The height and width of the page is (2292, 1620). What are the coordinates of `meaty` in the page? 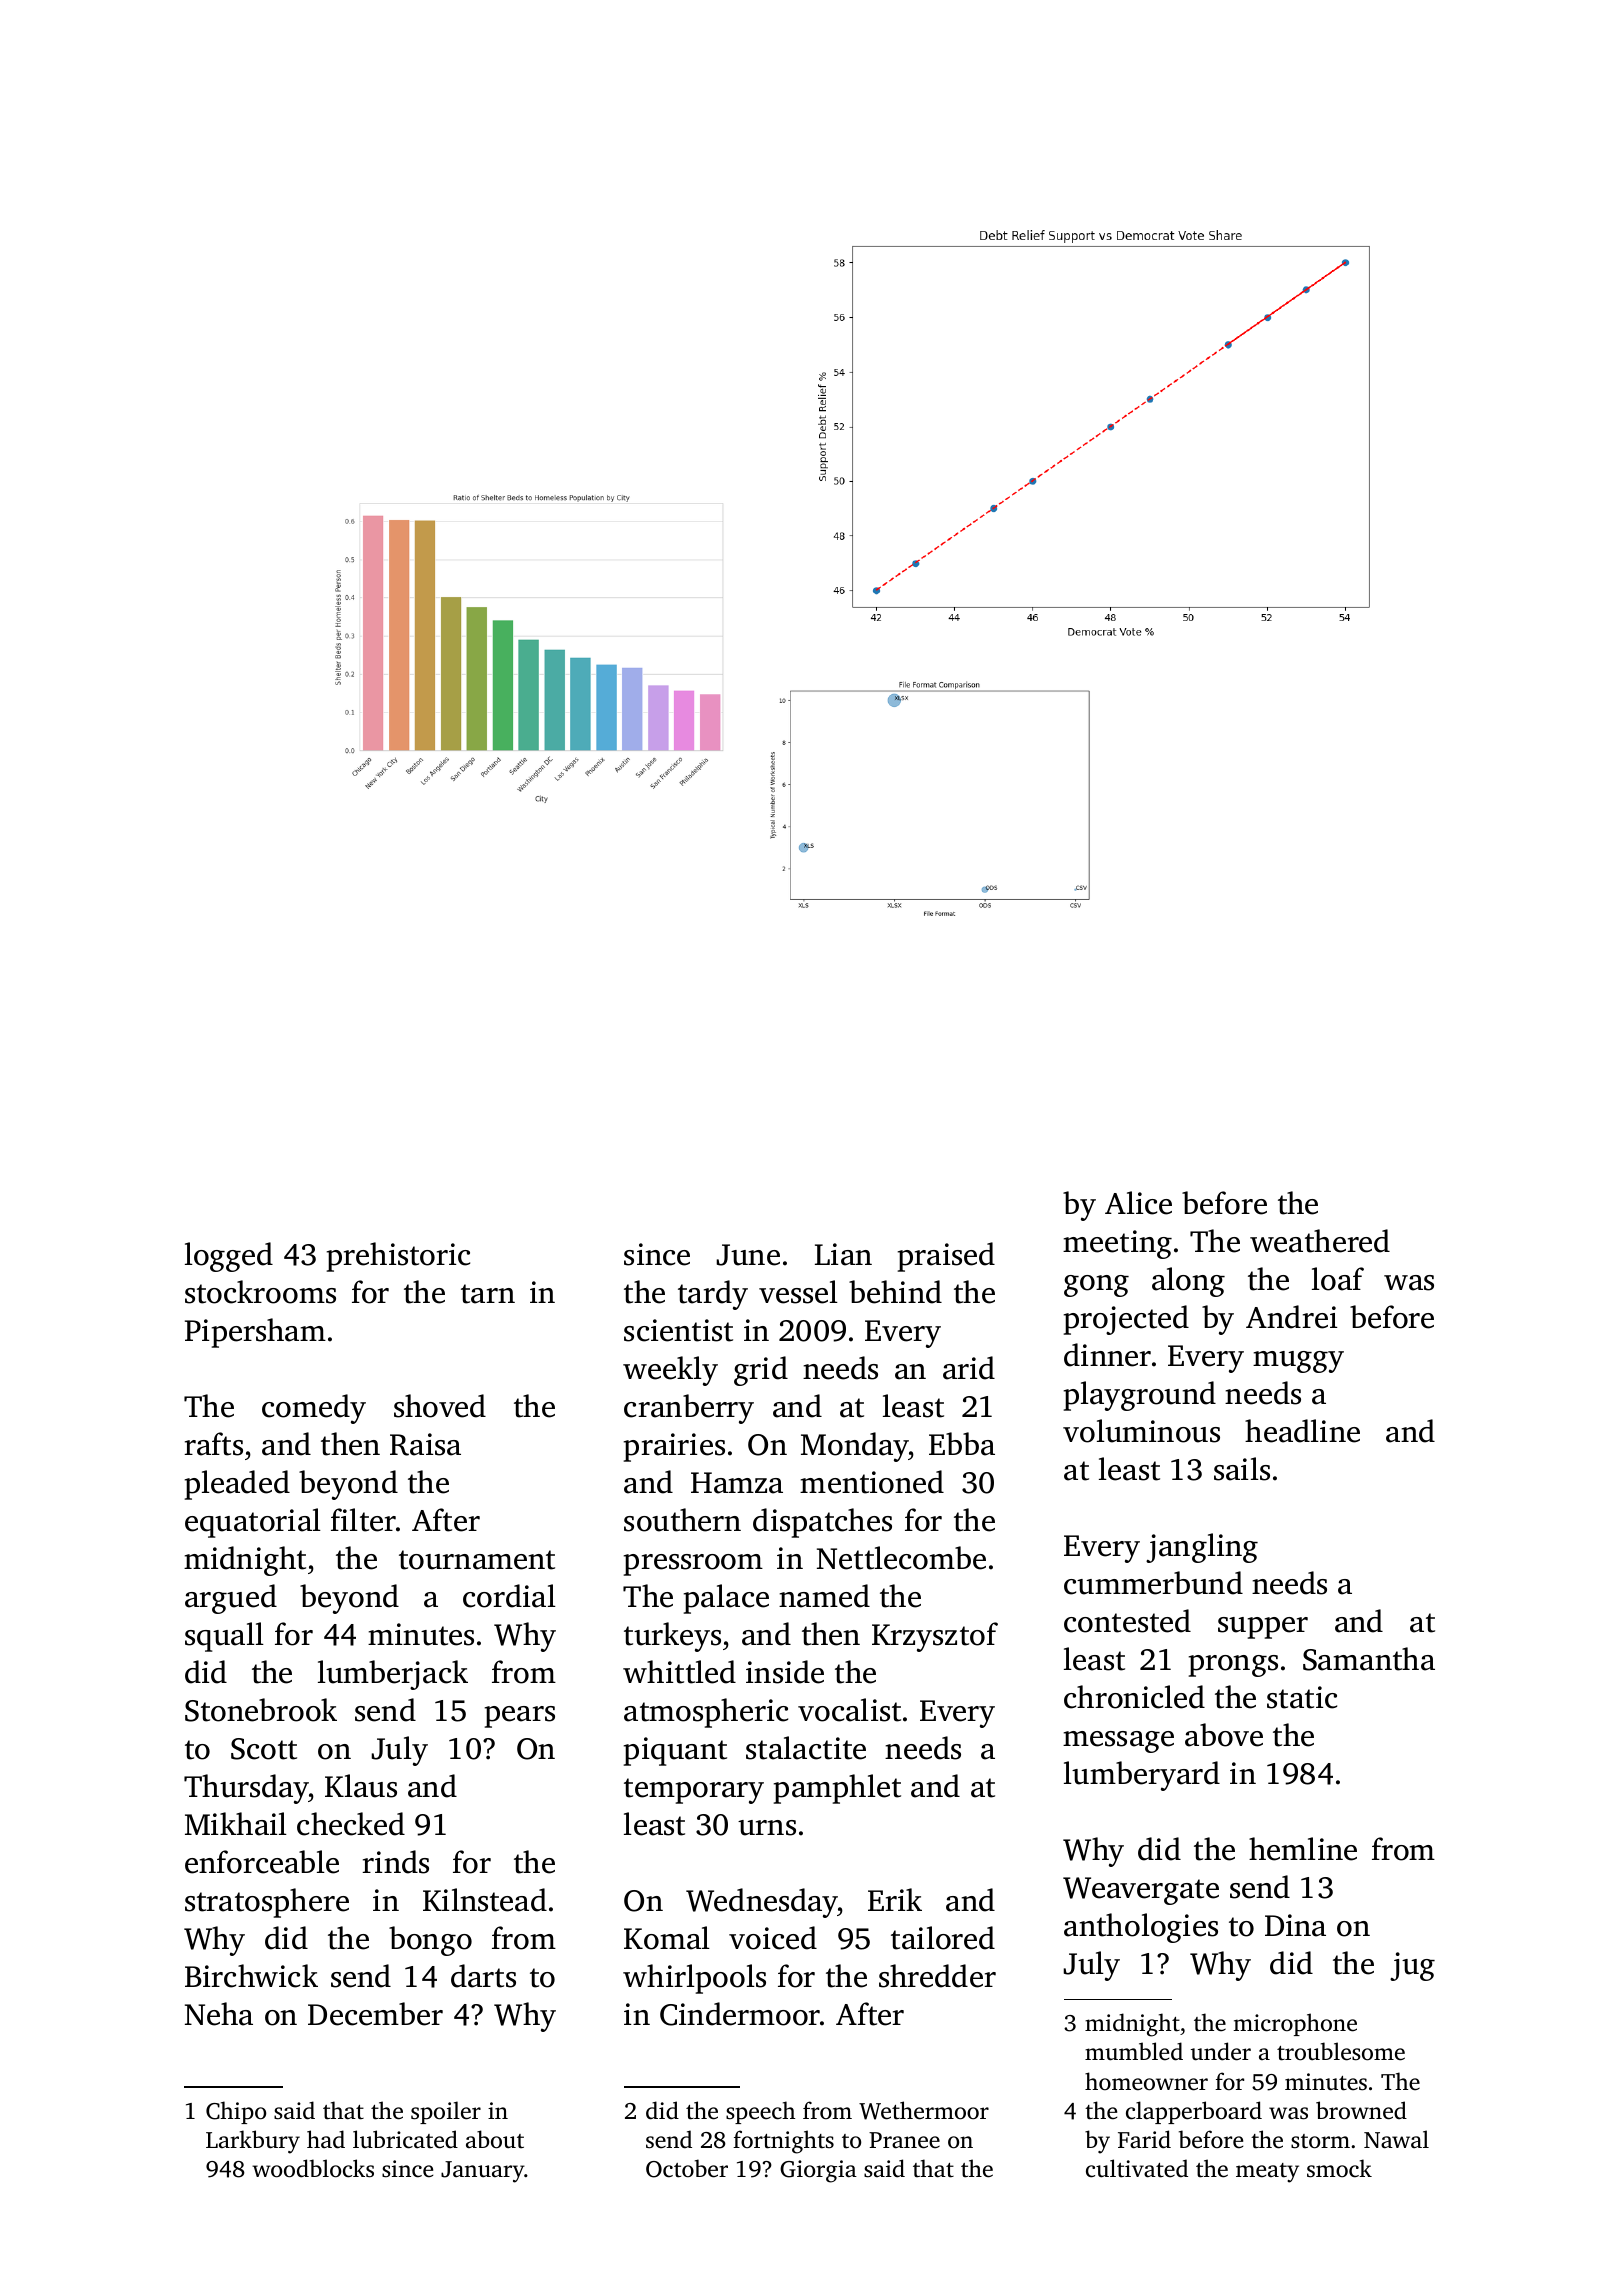 It's located at (1267, 2173).
